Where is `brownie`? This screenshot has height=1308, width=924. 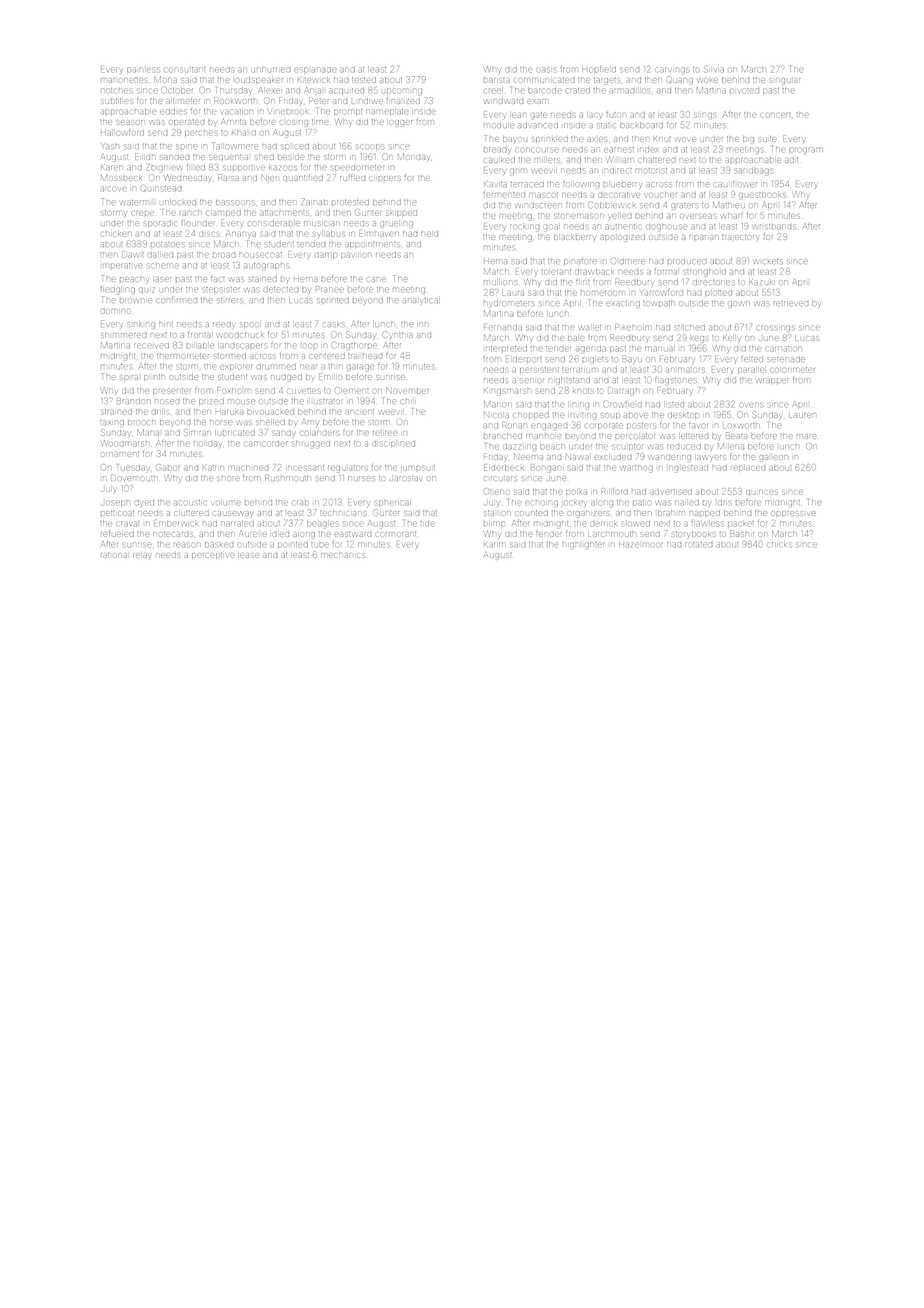
brownie is located at coordinates (136, 300).
